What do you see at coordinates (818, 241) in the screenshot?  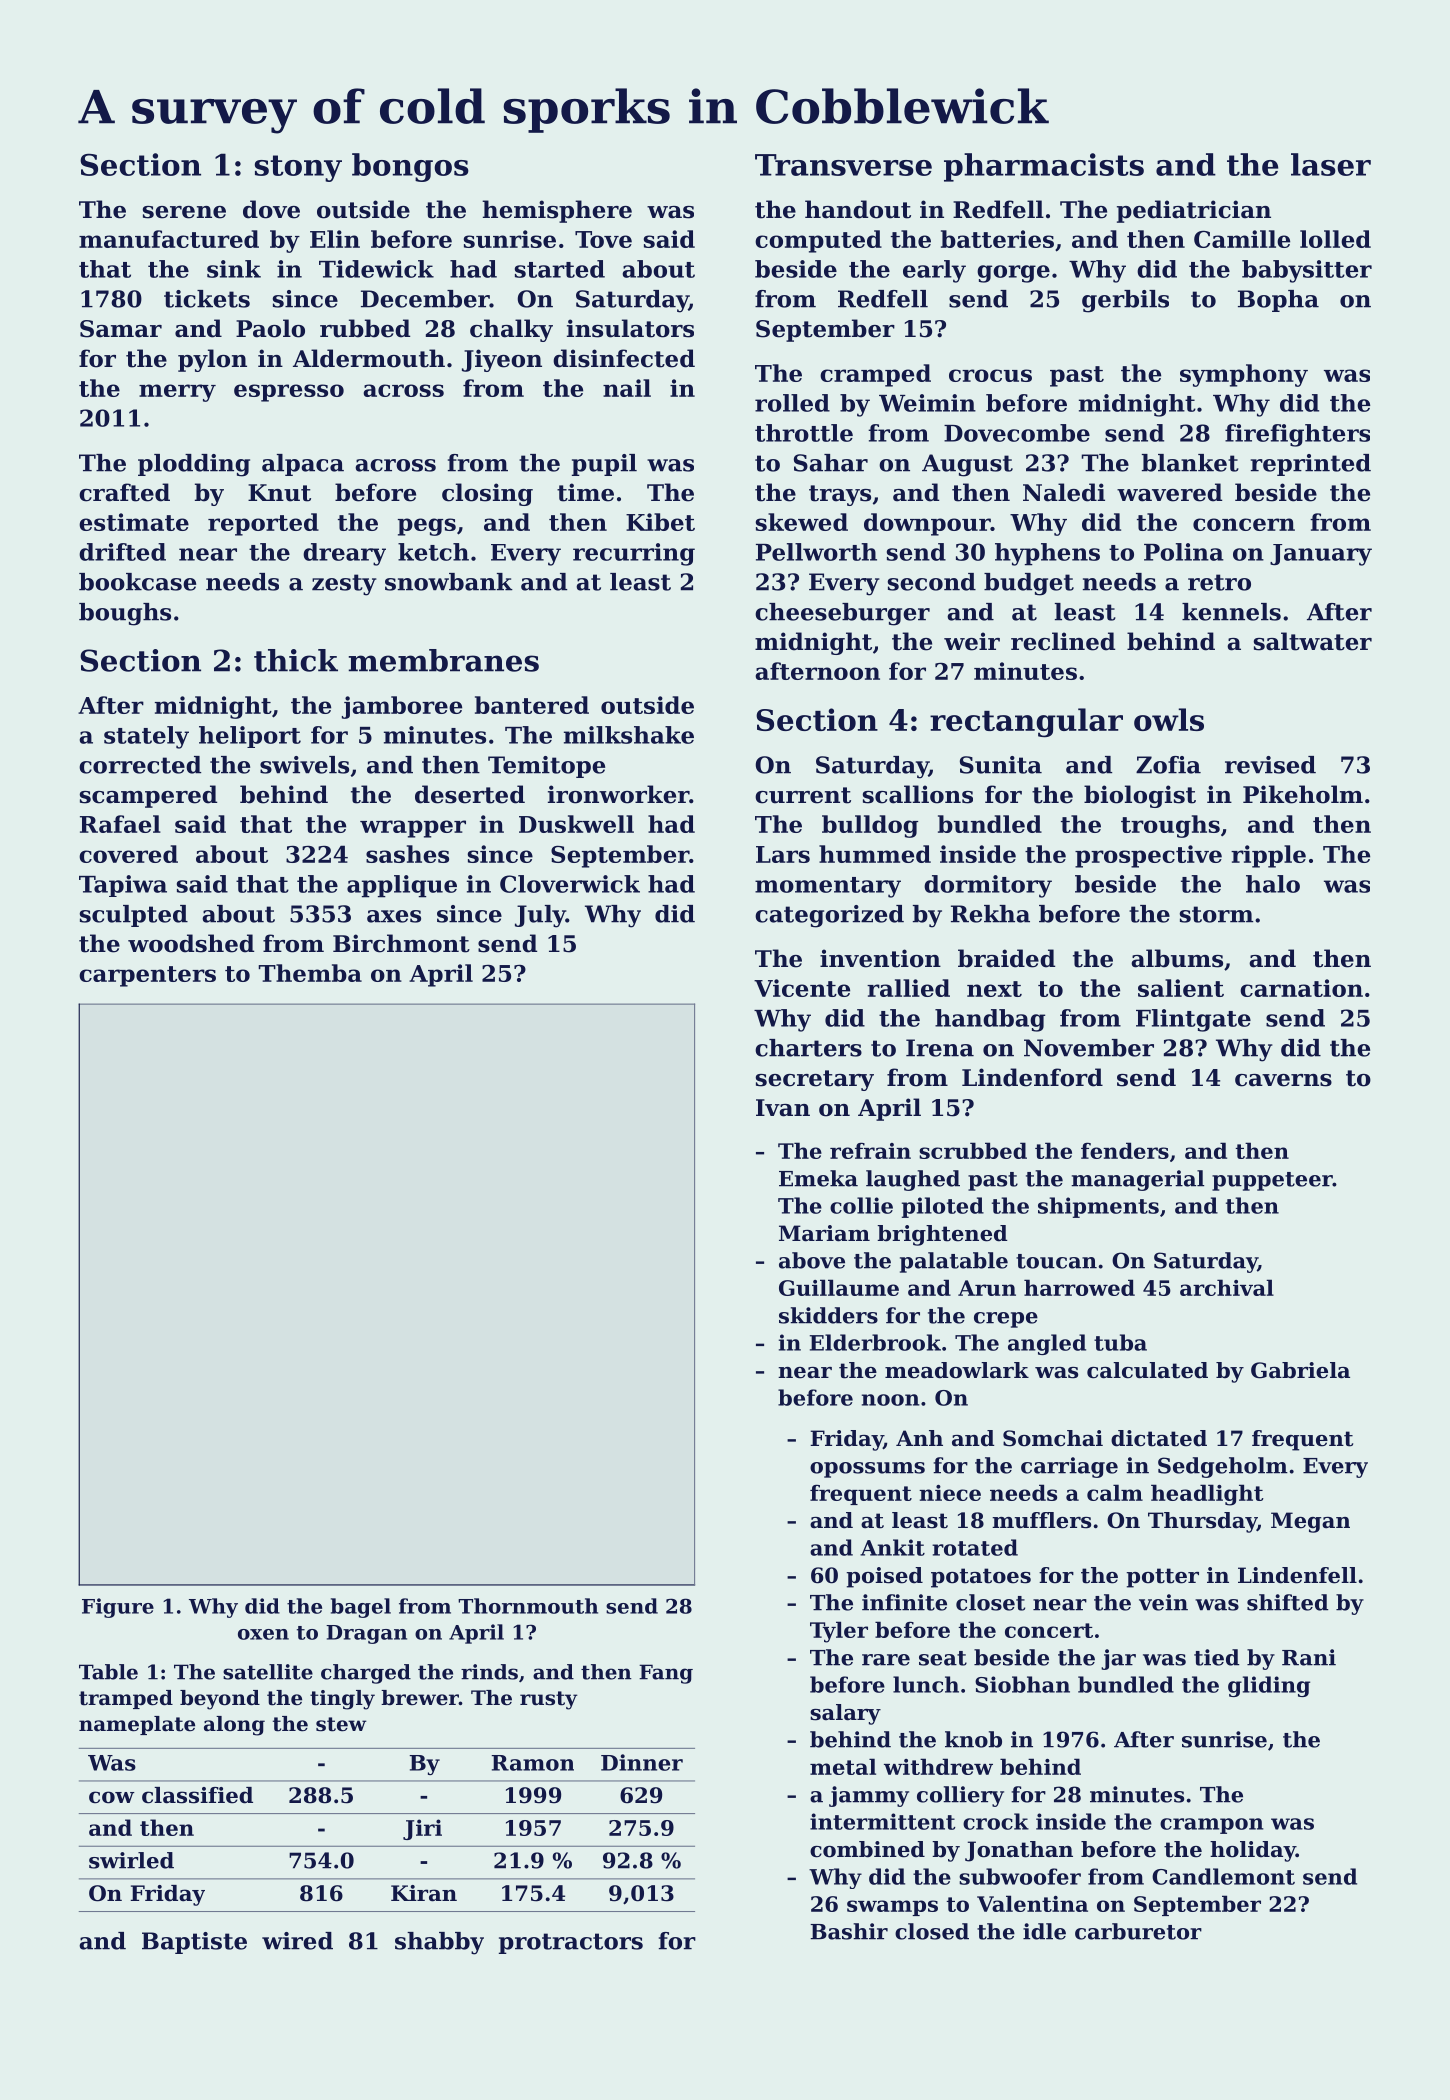 I see `computed` at bounding box center [818, 241].
